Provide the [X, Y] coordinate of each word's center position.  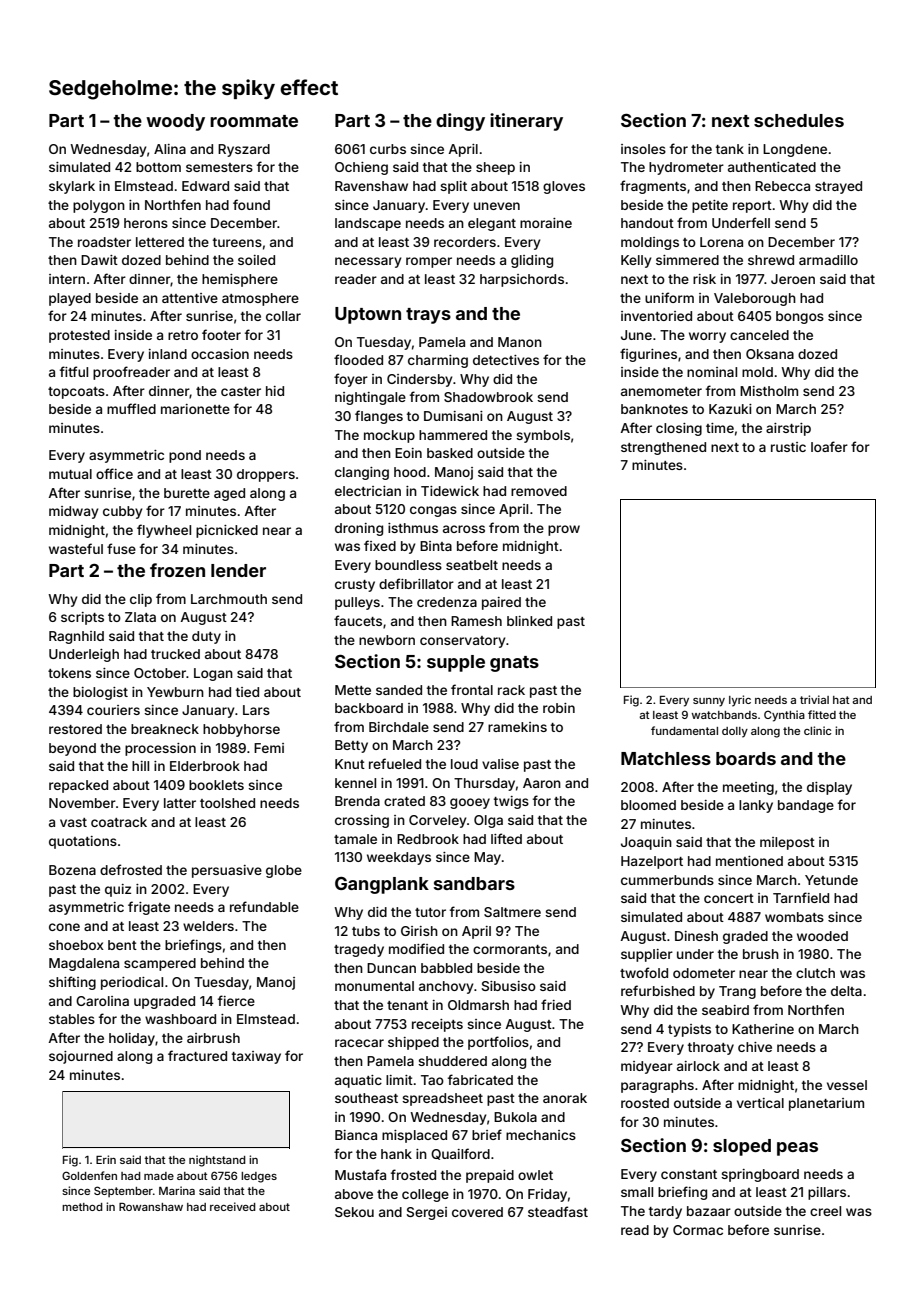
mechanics [541, 1135]
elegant [492, 224]
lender [238, 570]
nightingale [370, 398]
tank [730, 149]
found [251, 204]
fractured [197, 1055]
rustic [788, 447]
